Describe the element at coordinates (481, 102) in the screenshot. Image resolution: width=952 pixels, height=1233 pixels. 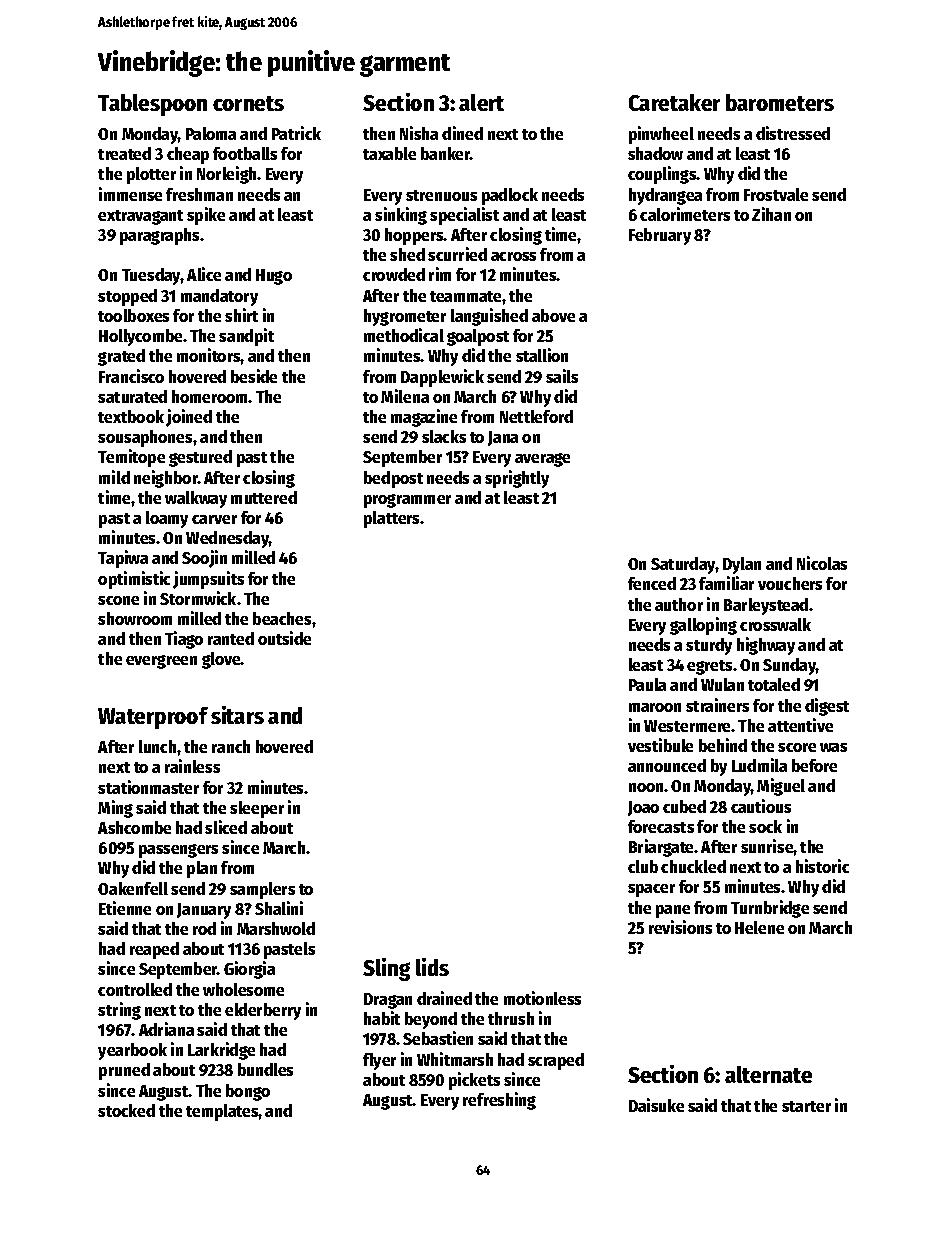
I see `alert` at that location.
